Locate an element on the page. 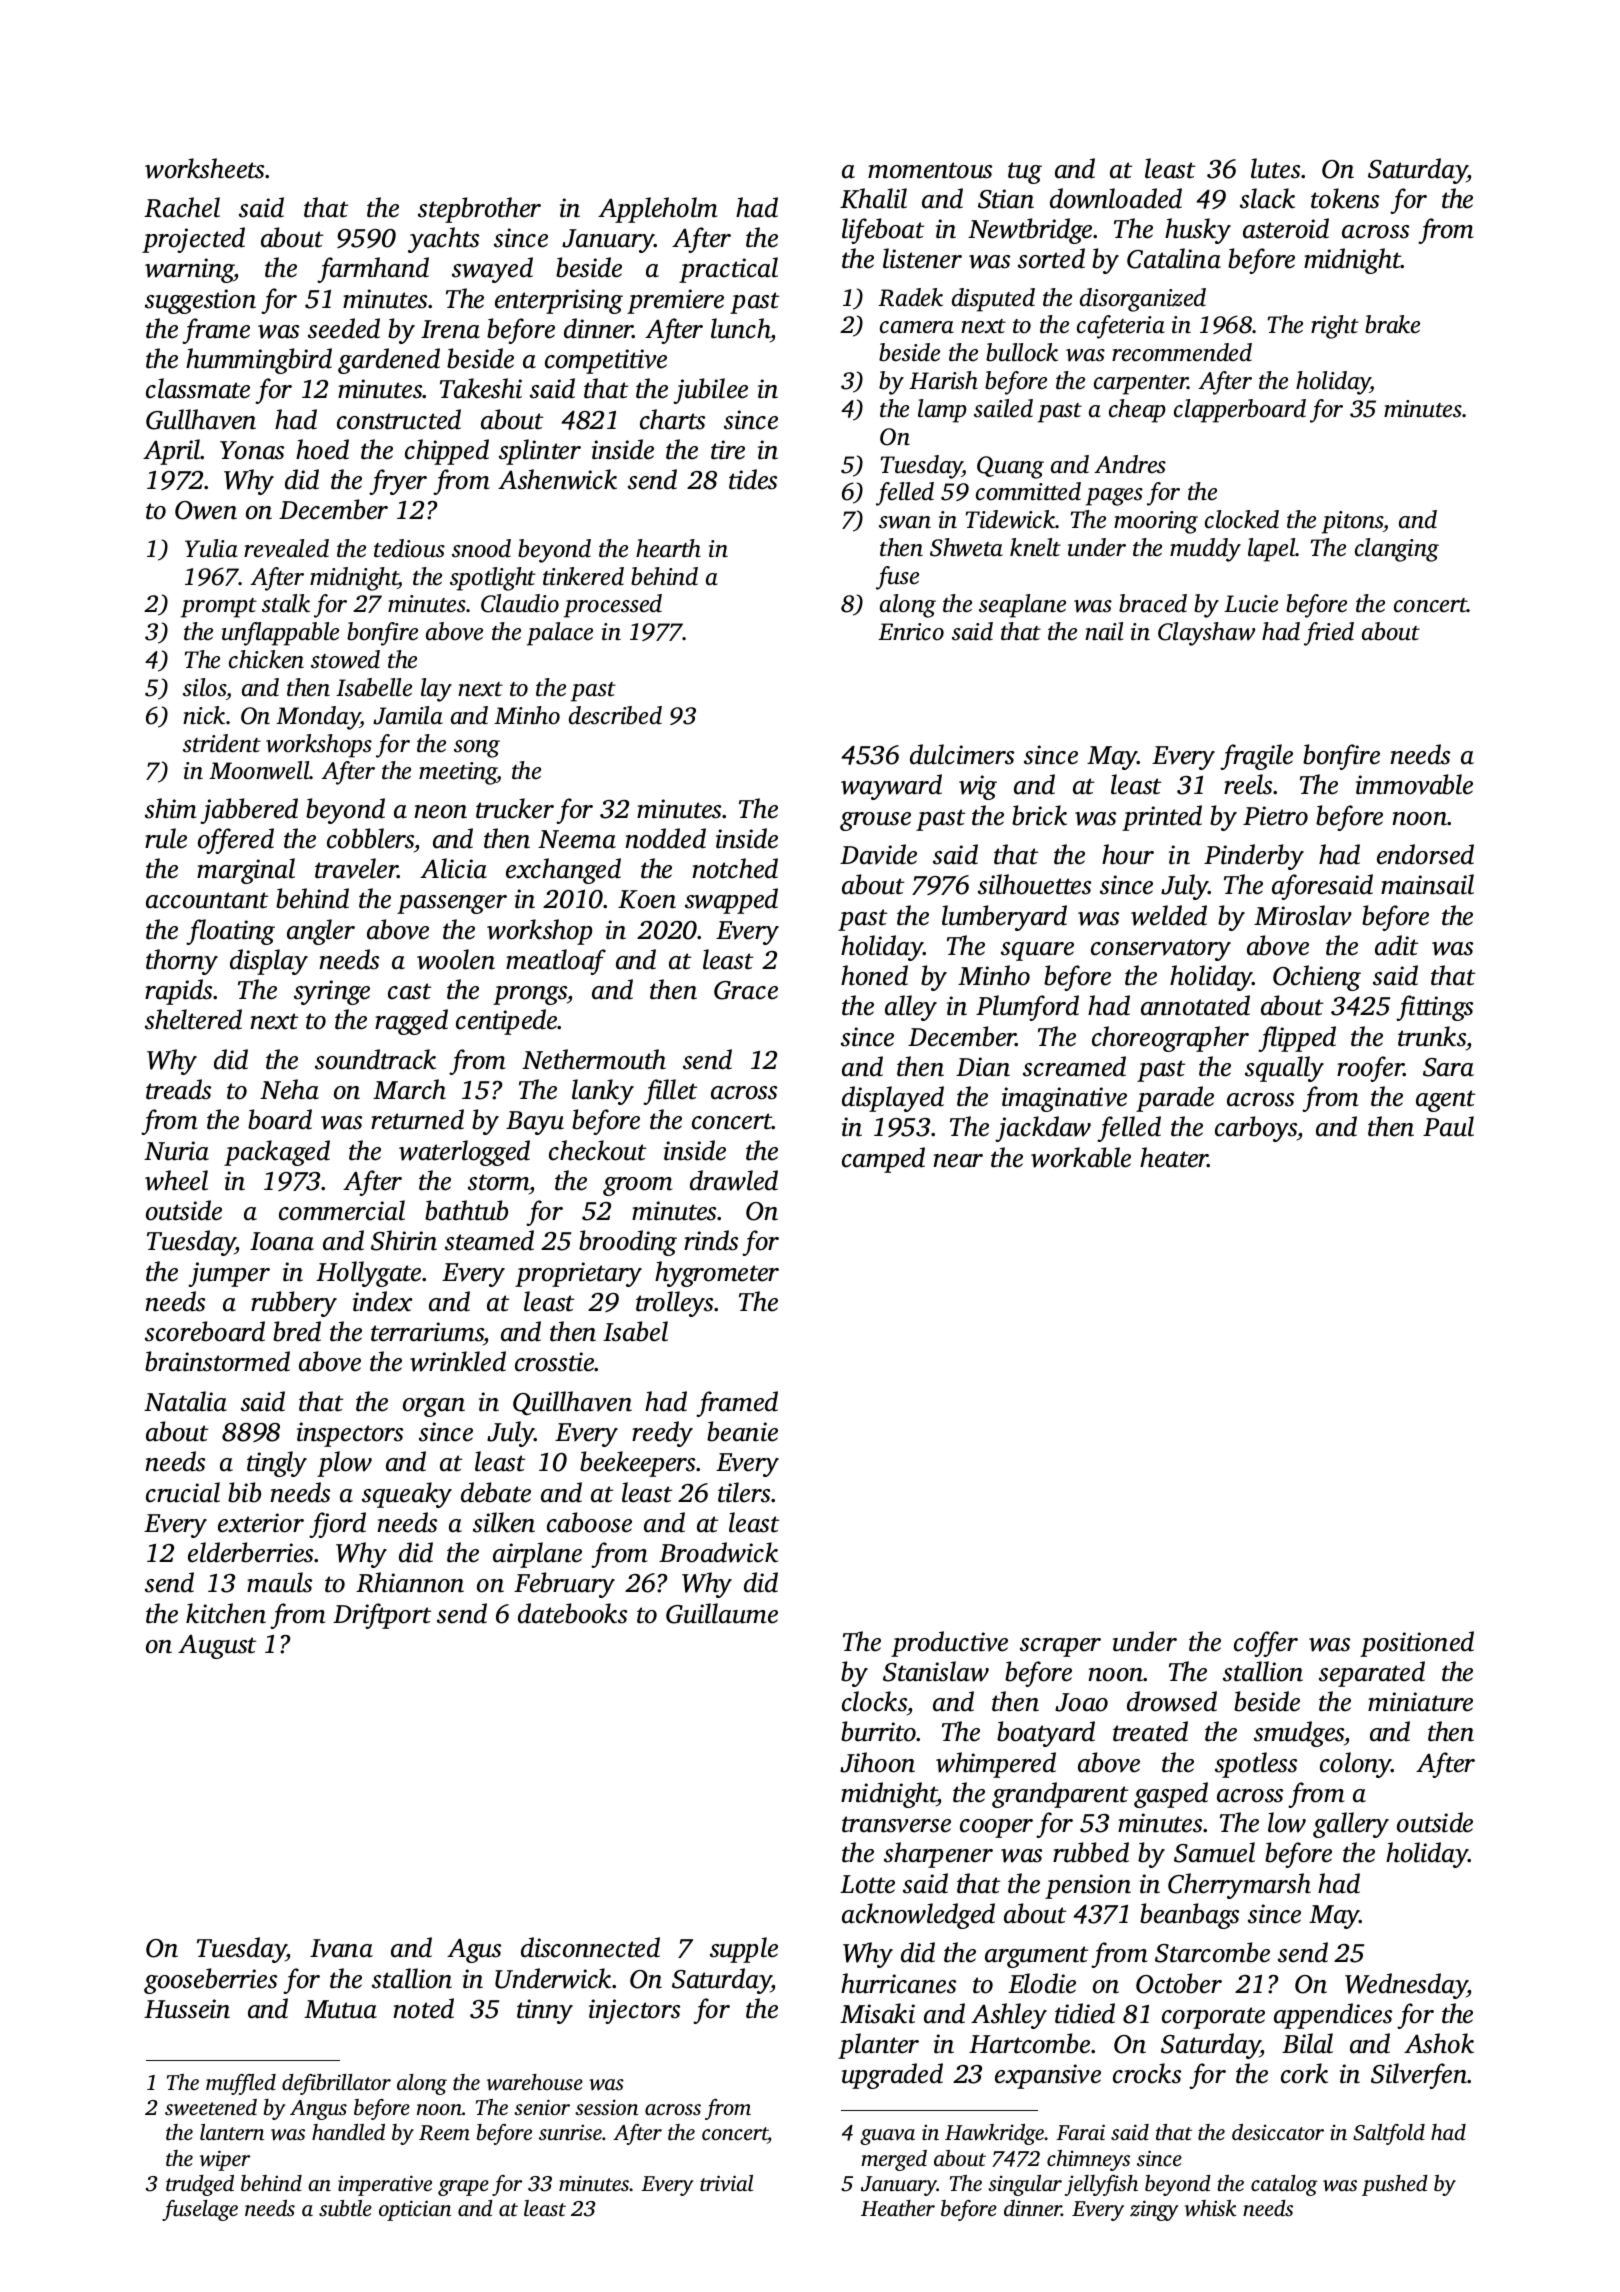 The height and width of the page is (2292, 1620). lifeboat is located at coordinates (883, 231).
